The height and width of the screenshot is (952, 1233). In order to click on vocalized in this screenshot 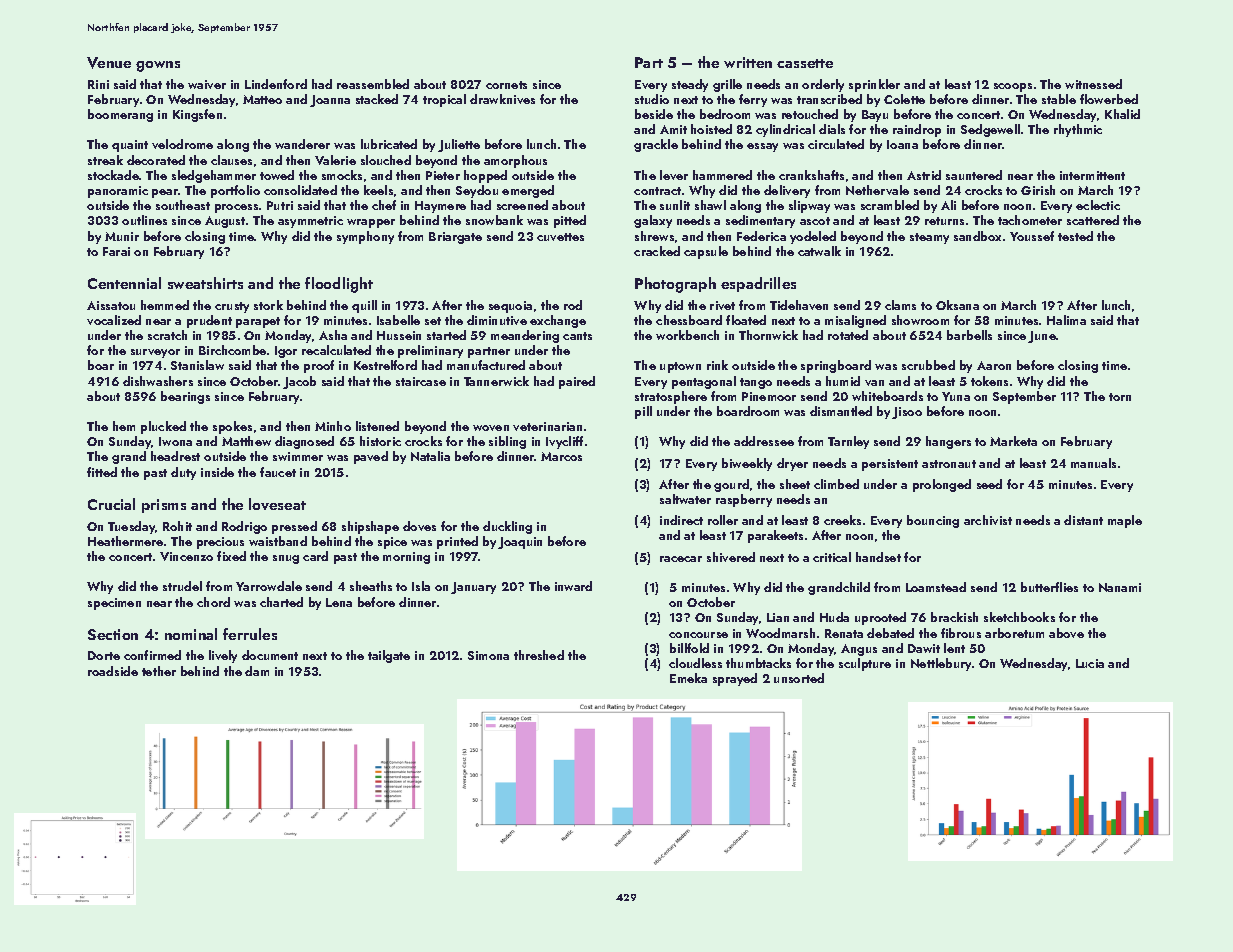, I will do `click(114, 320)`.
